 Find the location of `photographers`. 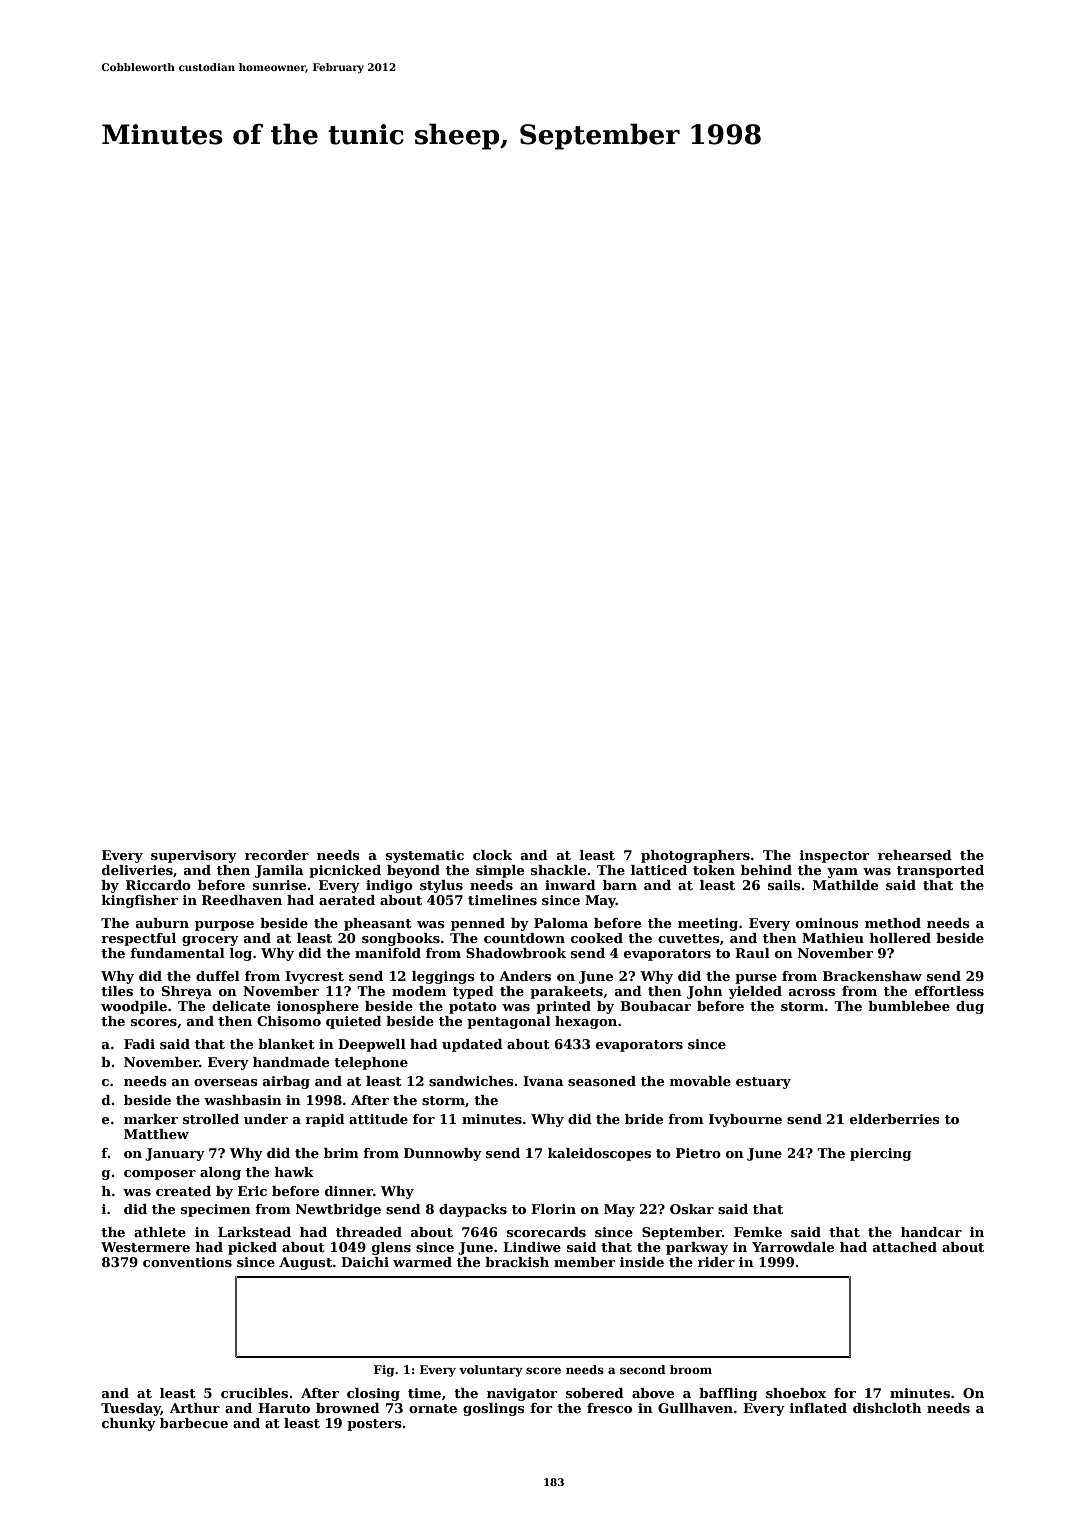

photographers is located at coordinates (695, 856).
